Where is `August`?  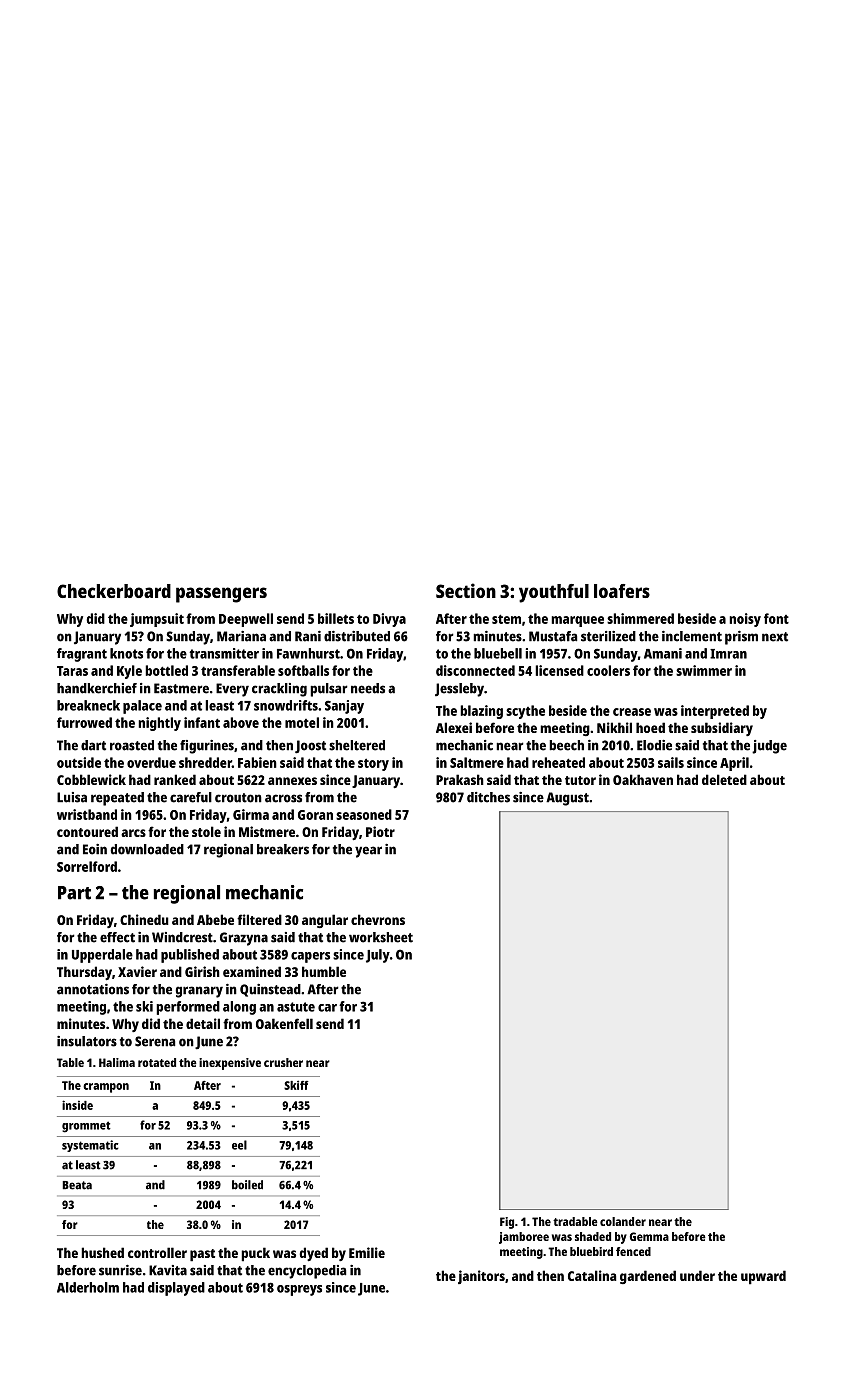 August is located at coordinates (567, 799).
